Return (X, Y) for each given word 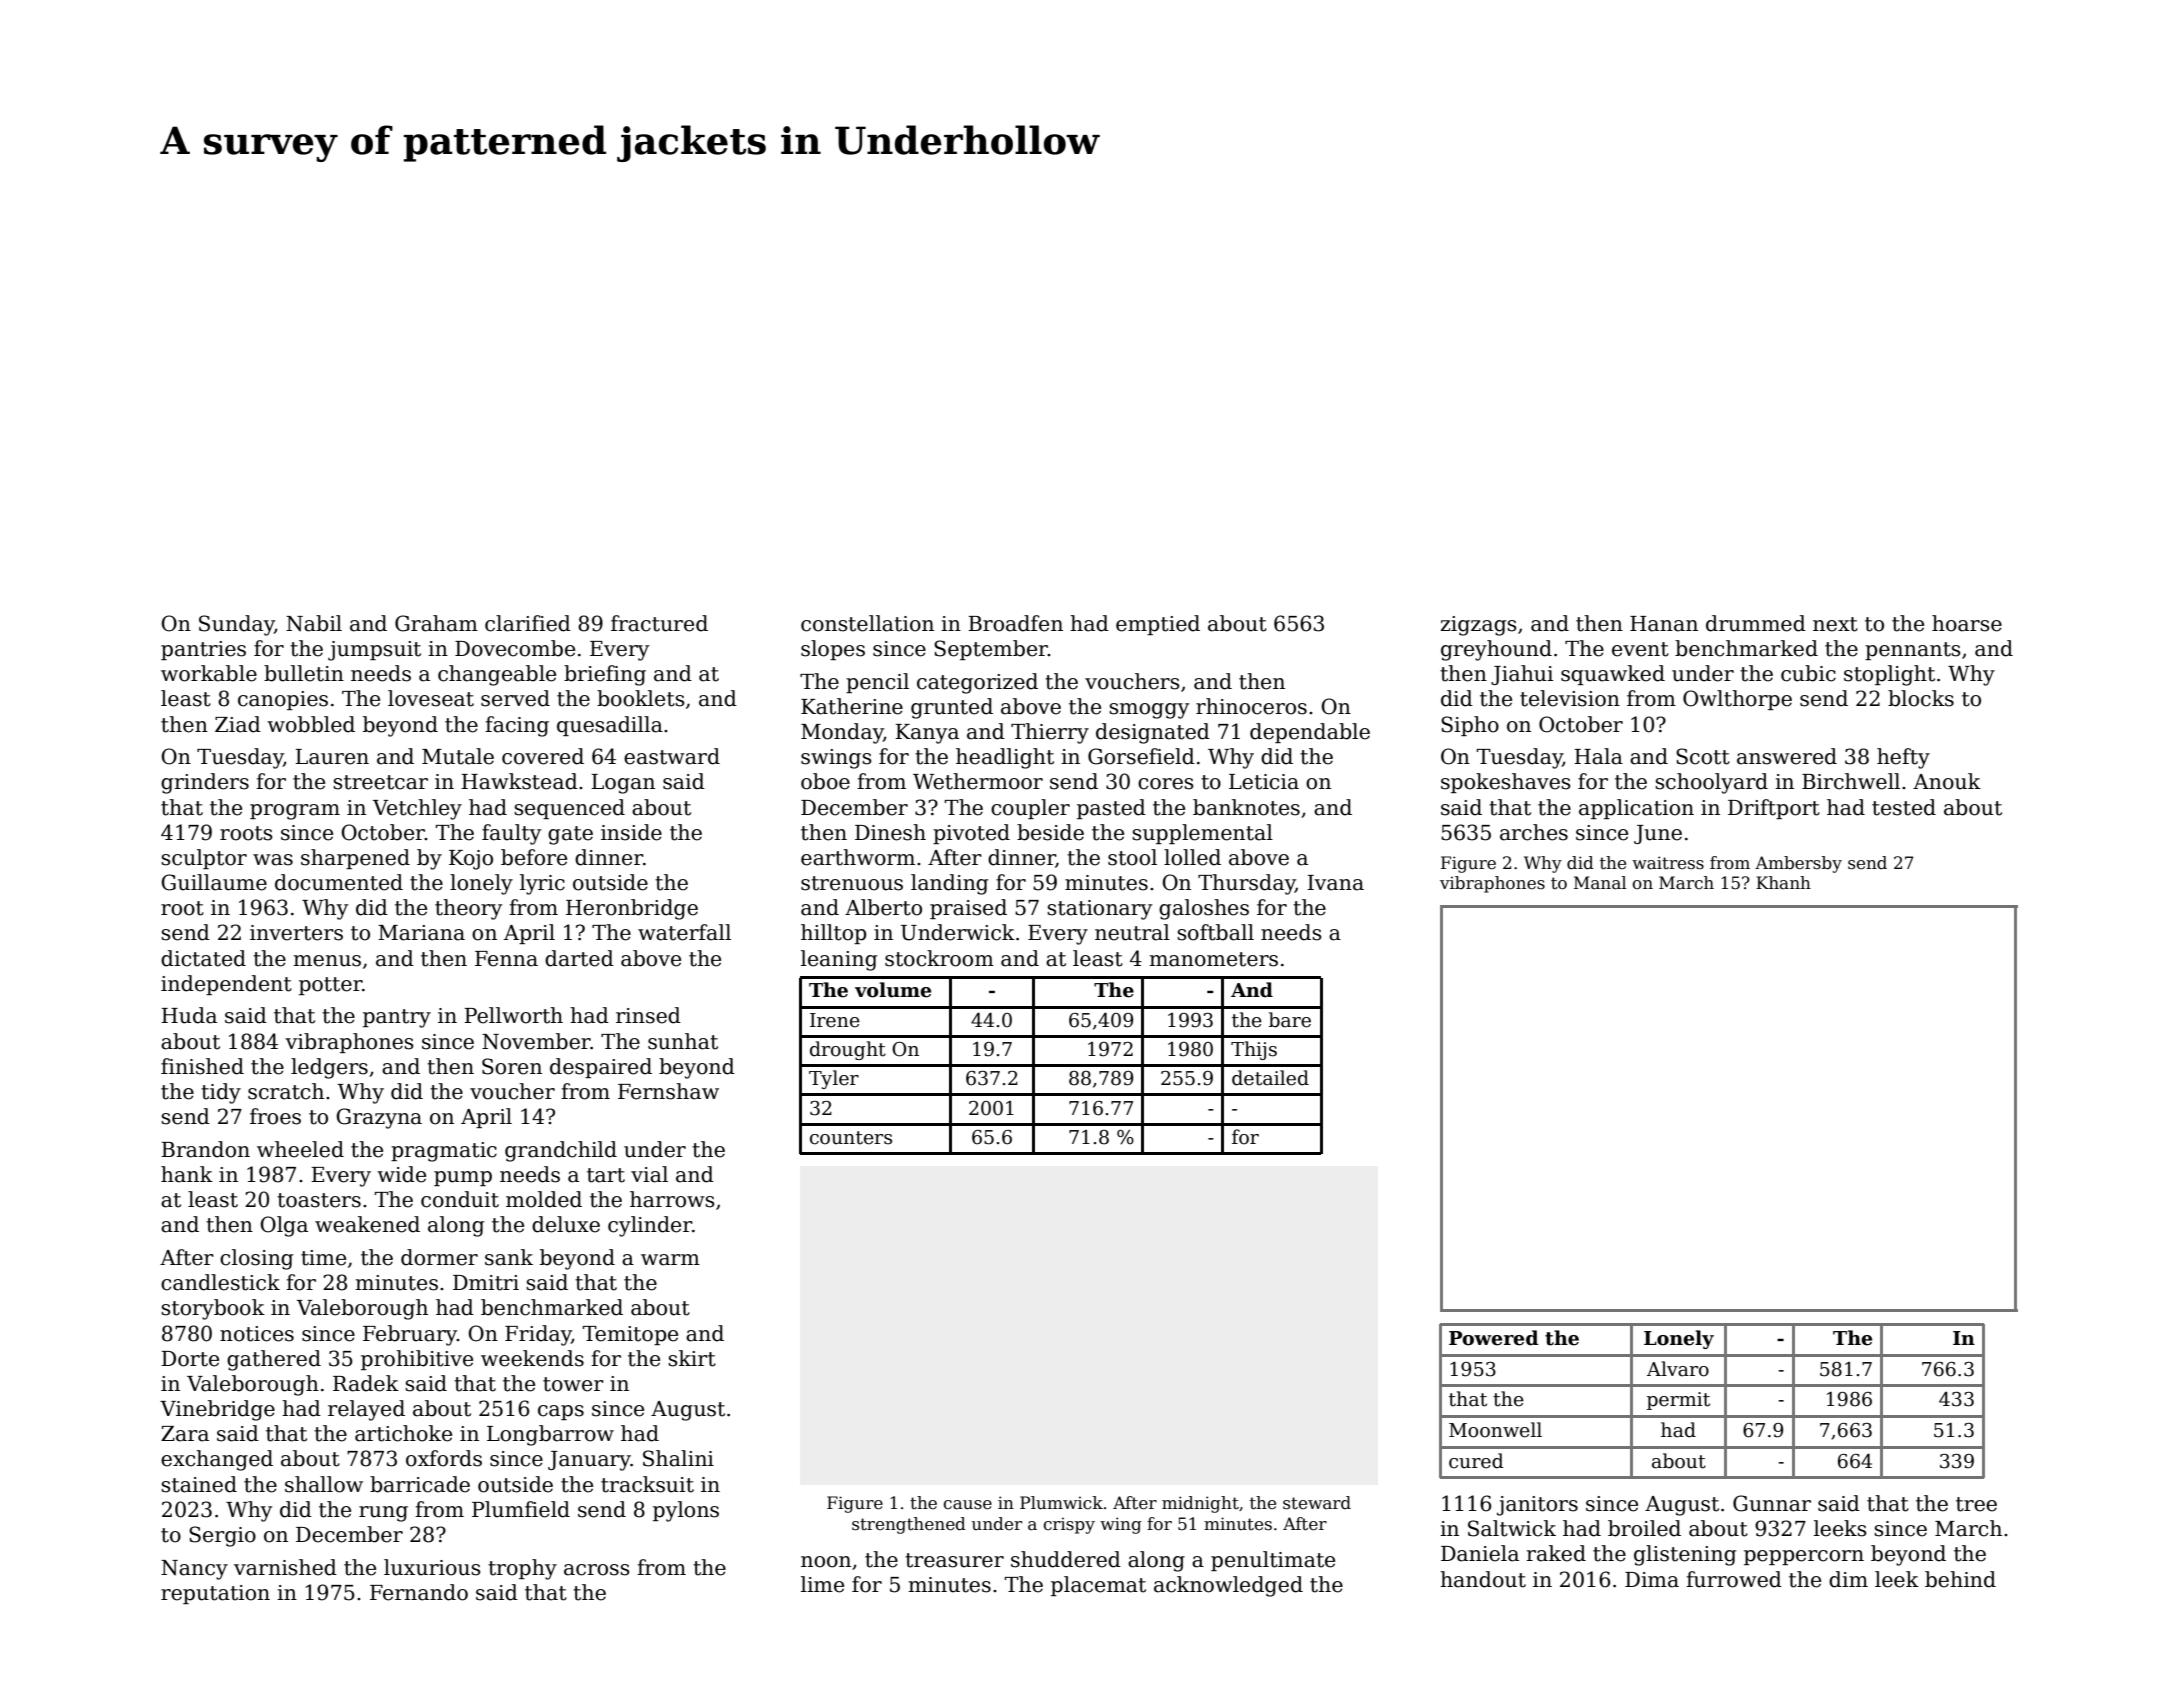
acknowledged (1228, 1586)
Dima (1652, 1580)
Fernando (419, 1592)
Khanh (1783, 882)
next (1835, 624)
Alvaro (1678, 1369)
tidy (221, 1093)
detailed (1270, 1078)
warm (670, 1260)
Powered (1494, 1338)
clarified (528, 623)
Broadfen (1015, 623)
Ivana (1335, 883)
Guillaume (214, 882)
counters (851, 1138)
